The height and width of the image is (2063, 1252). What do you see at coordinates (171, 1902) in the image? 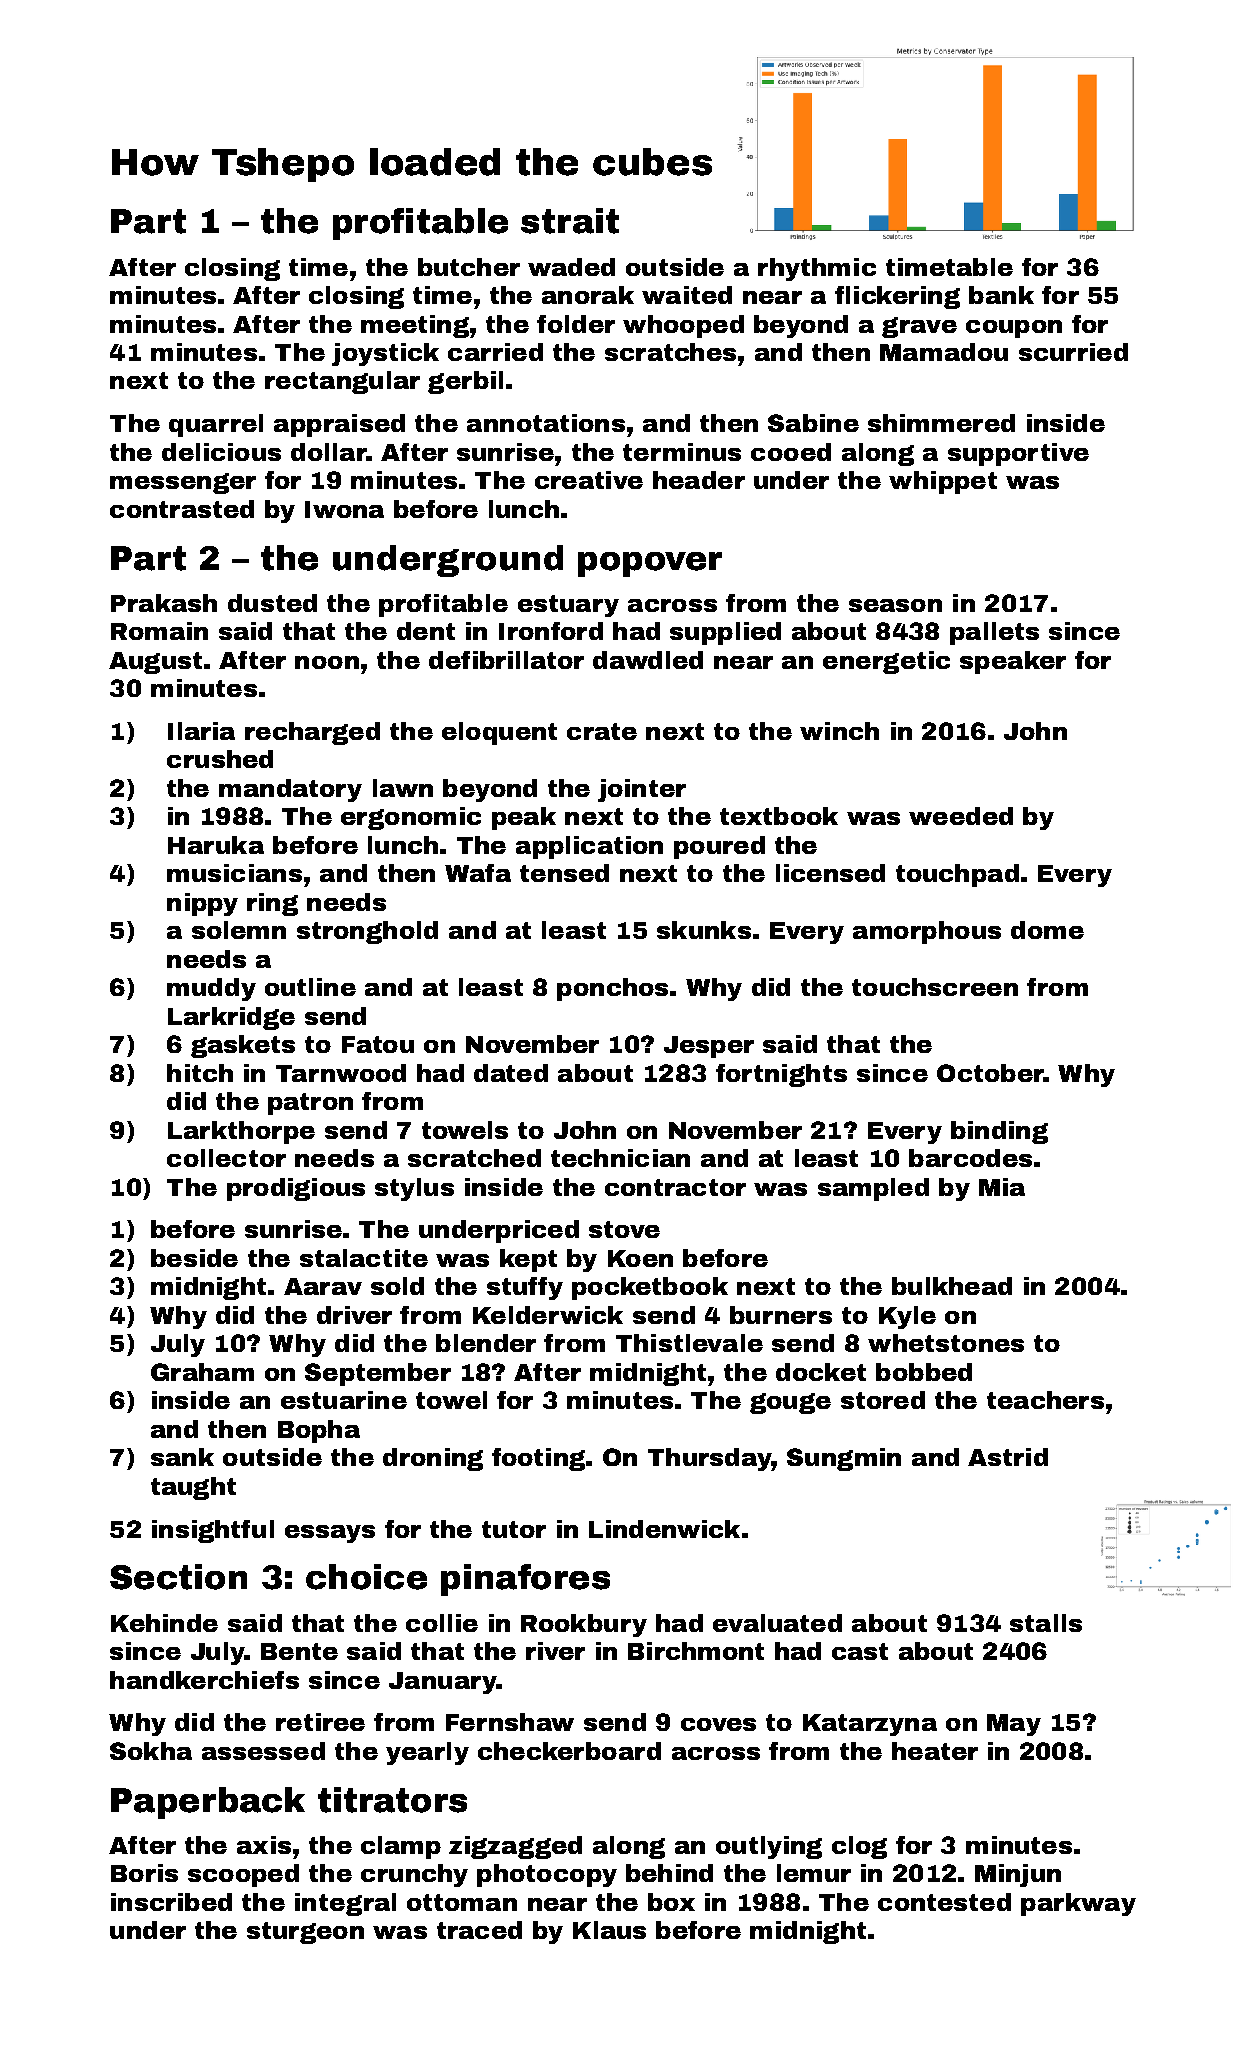
I see `inscribed` at bounding box center [171, 1902].
